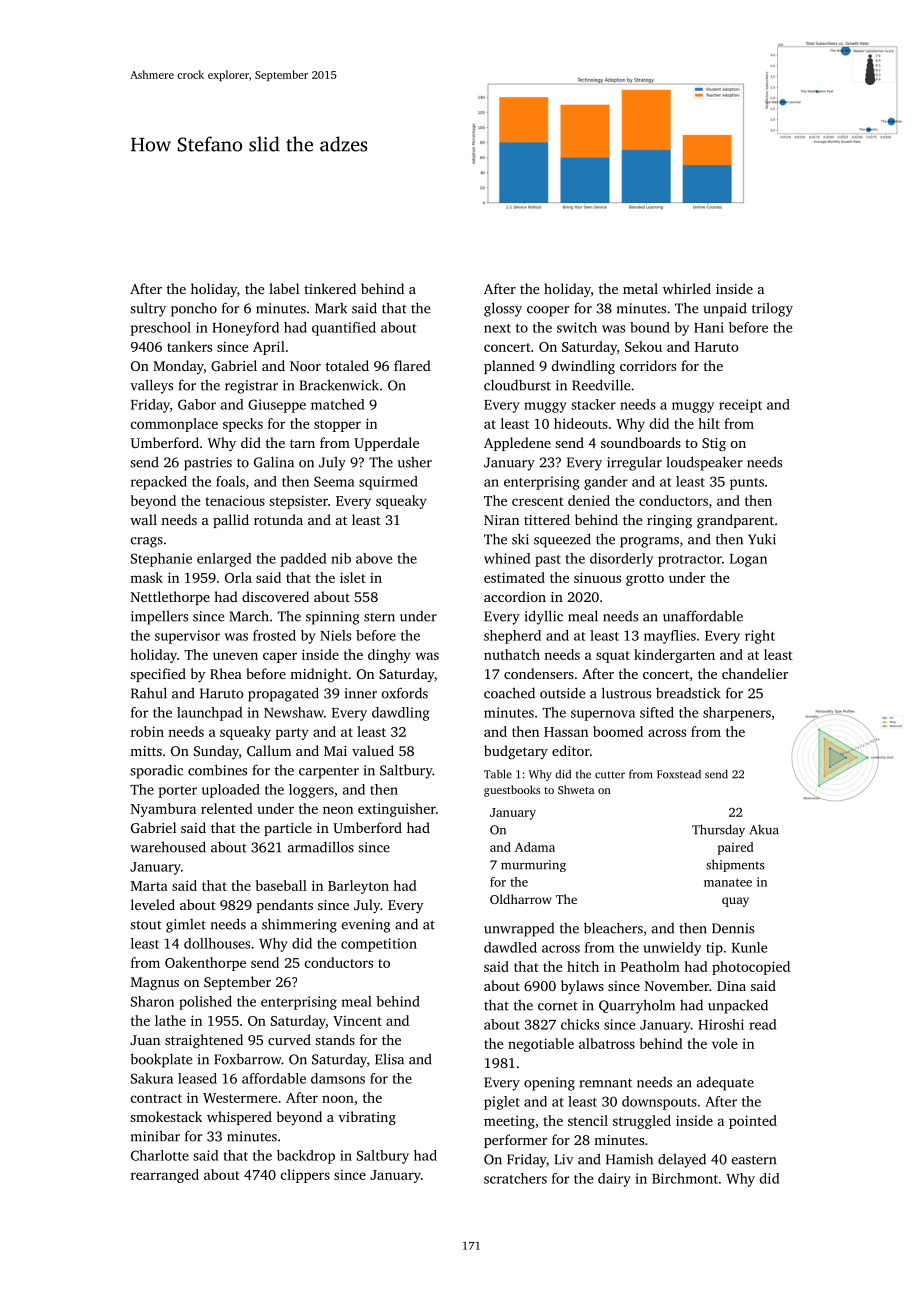  What do you see at coordinates (687, 288) in the image?
I see `whirled` at bounding box center [687, 288].
